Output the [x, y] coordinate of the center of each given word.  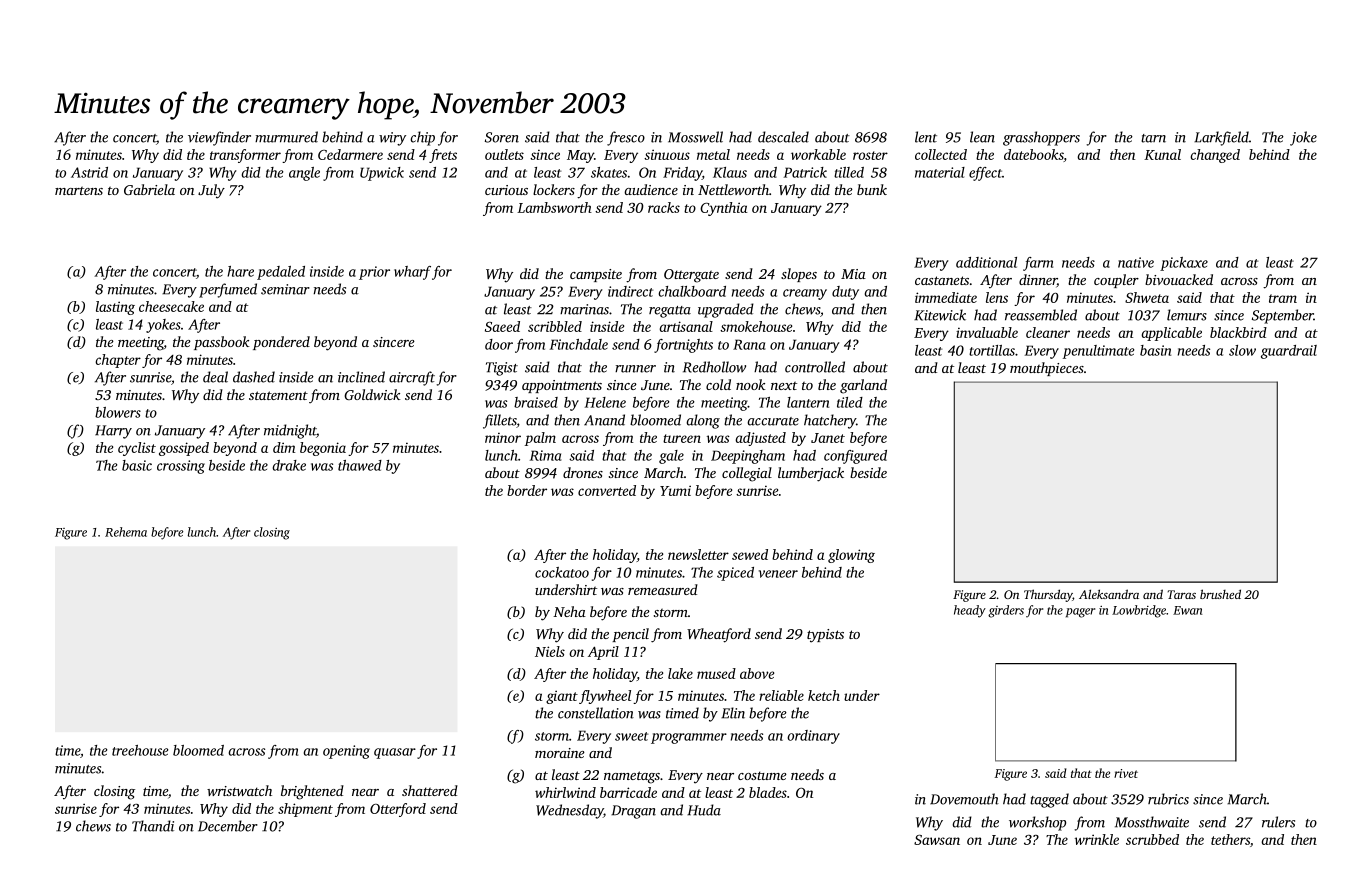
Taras [1182, 594]
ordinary [813, 737]
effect [985, 174]
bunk [872, 189]
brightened [312, 792]
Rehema [126, 532]
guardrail [1289, 352]
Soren [502, 137]
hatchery [830, 421]
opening [346, 752]
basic [137, 465]
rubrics [1168, 799]
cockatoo [562, 572]
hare [240, 271]
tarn [1153, 138]
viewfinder [219, 138]
